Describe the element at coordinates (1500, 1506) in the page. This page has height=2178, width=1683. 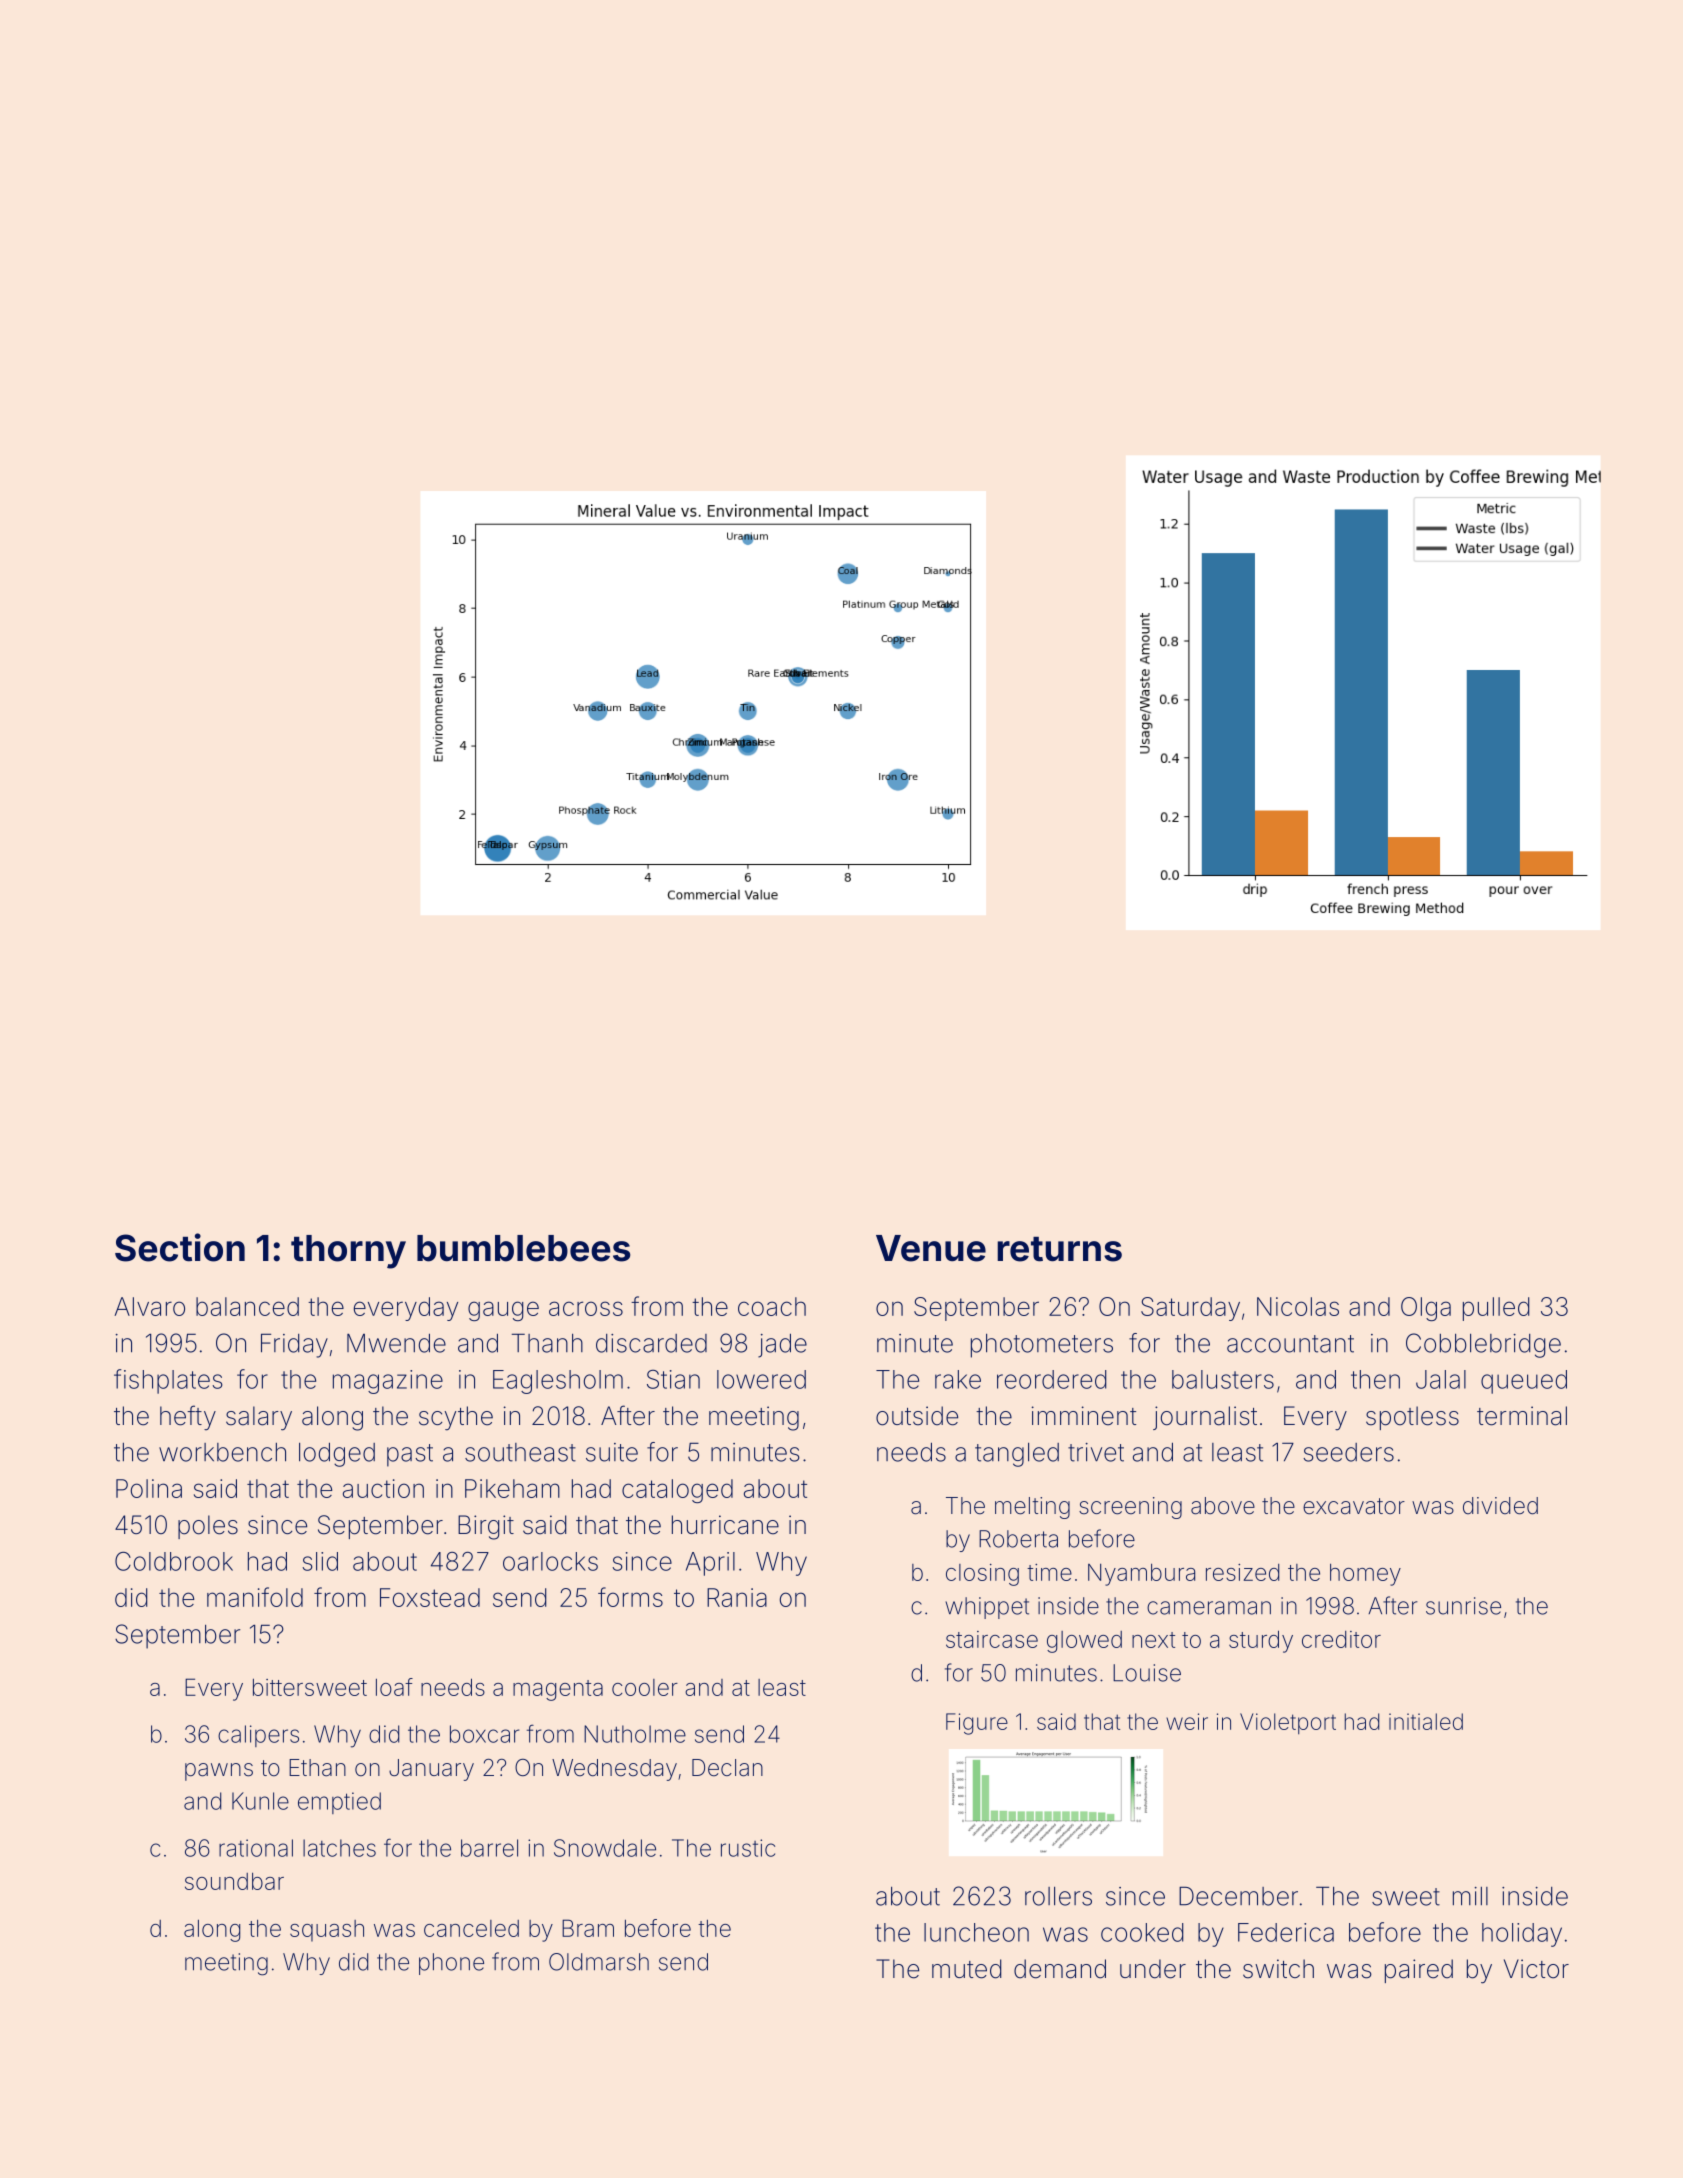
I see `divided` at that location.
